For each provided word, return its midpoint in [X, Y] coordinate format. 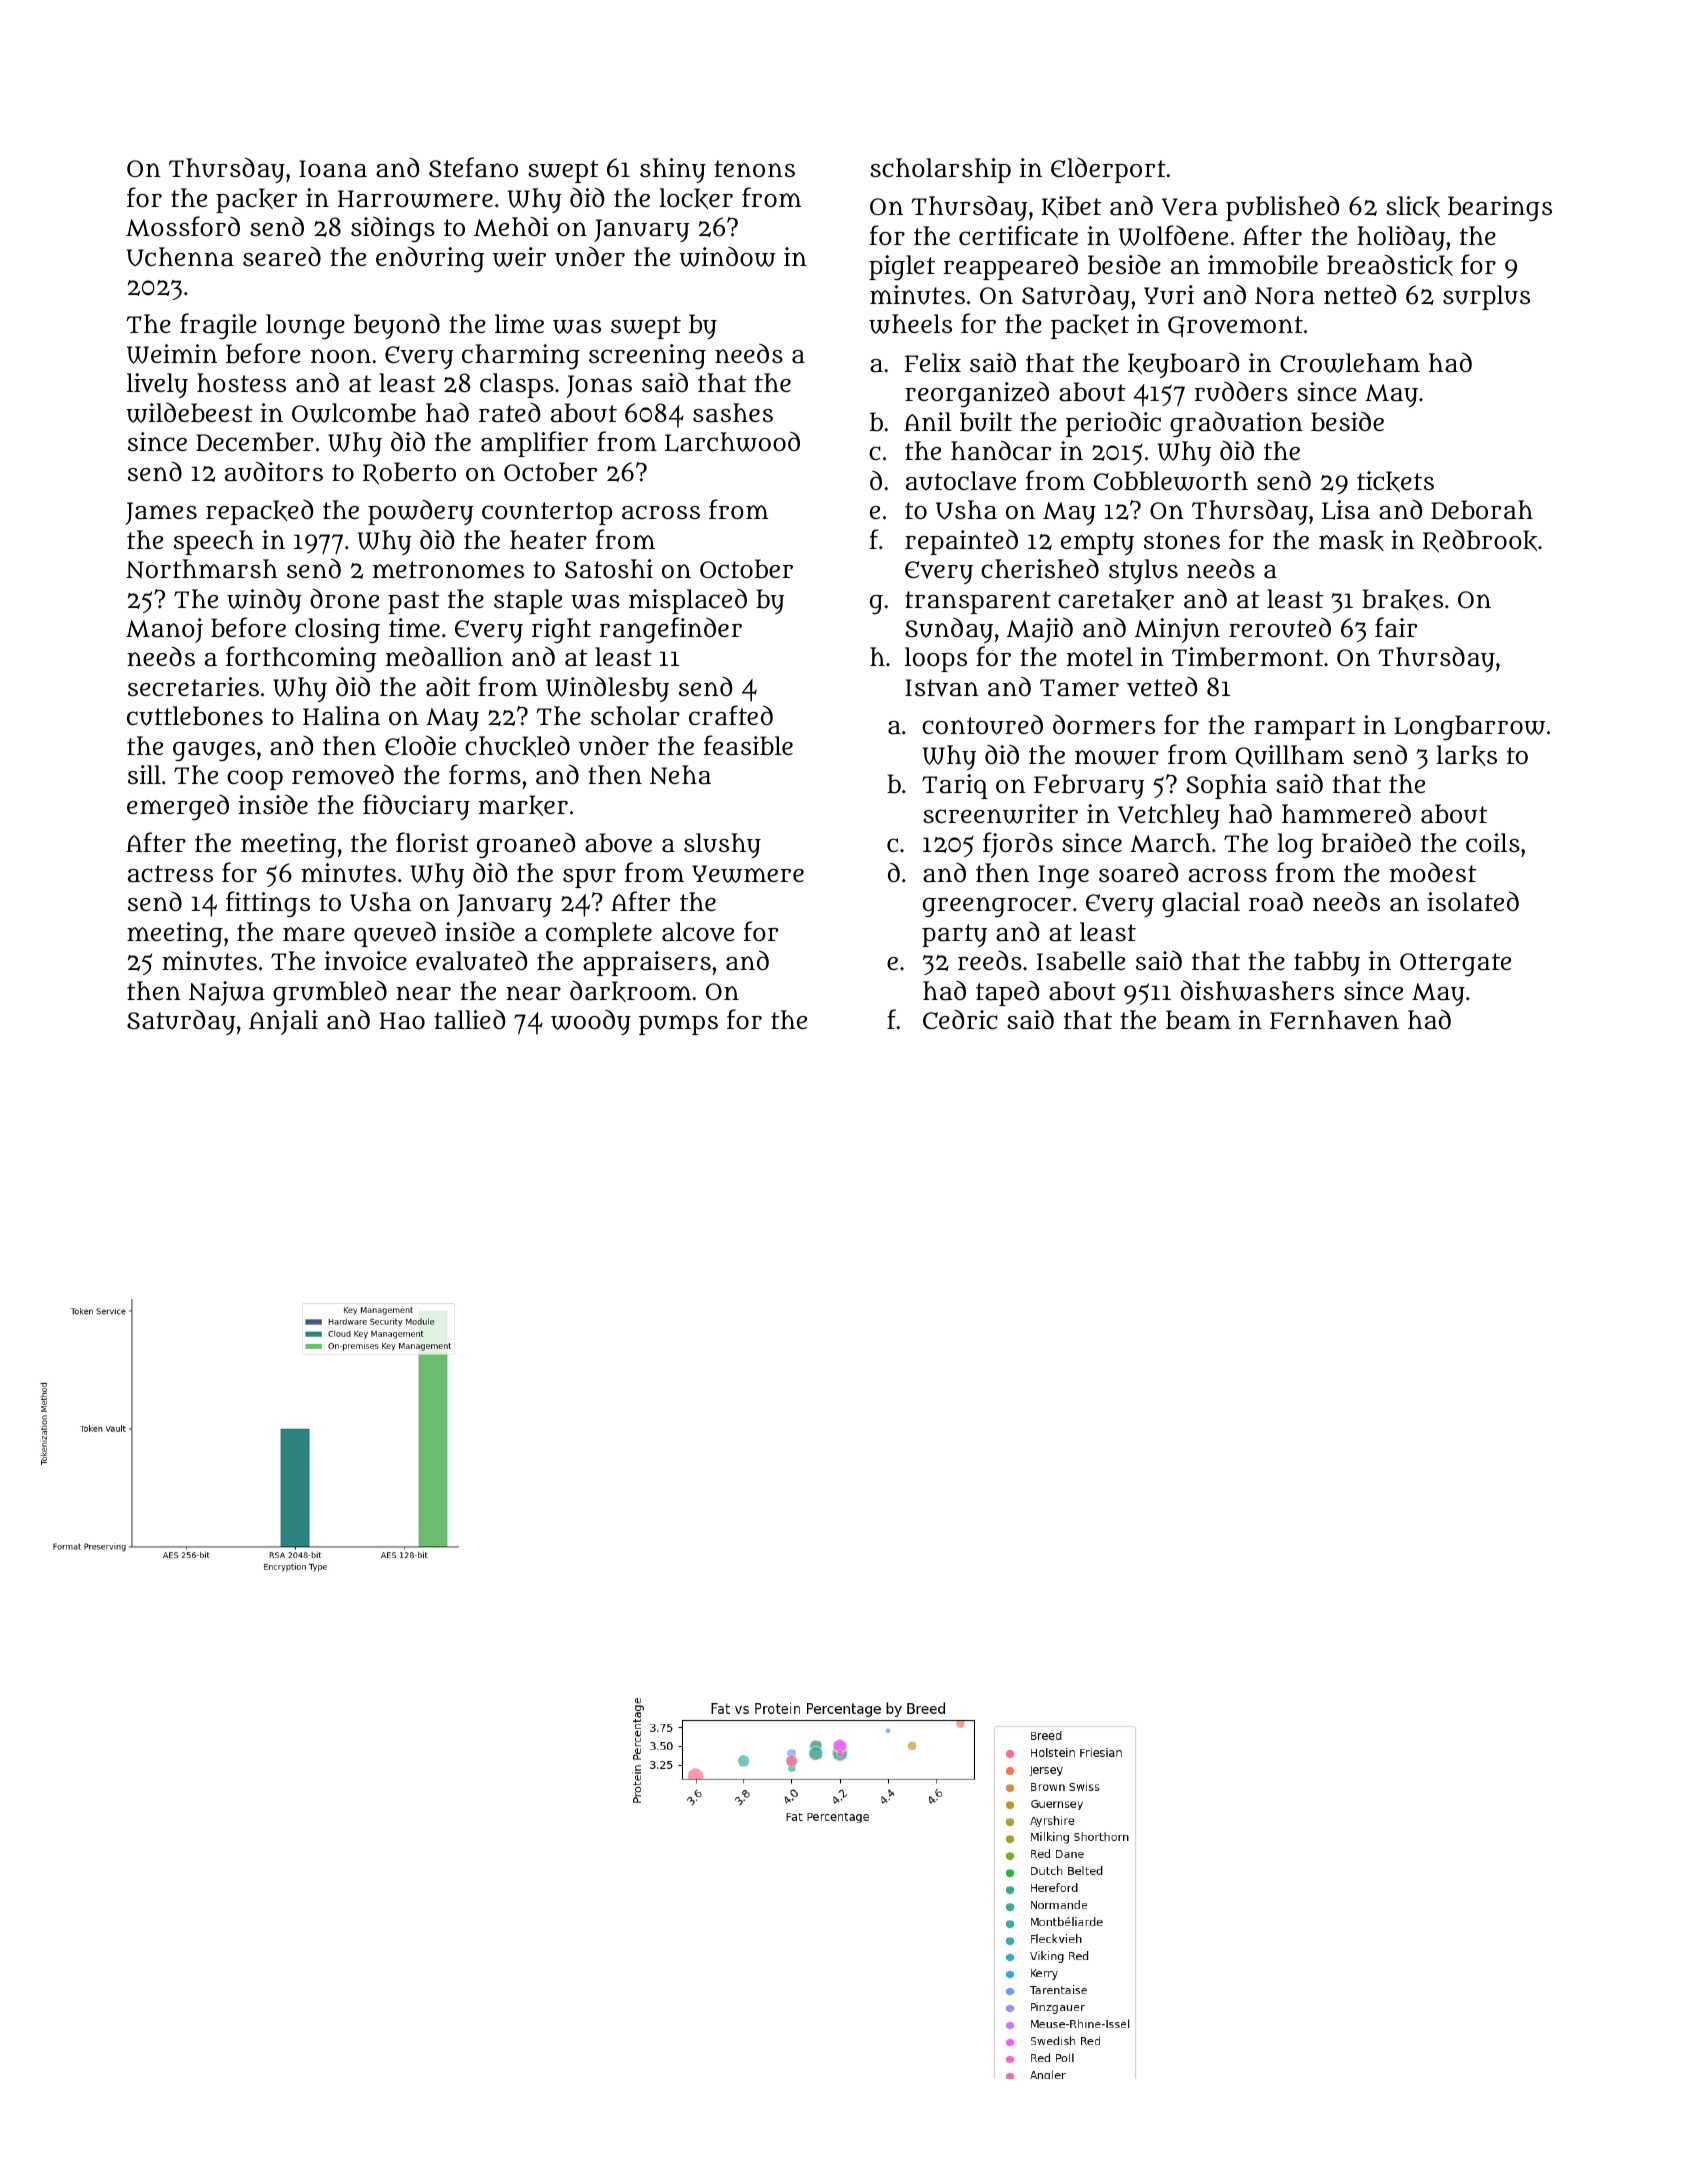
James [161, 513]
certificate [1018, 235]
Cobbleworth [1171, 481]
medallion [444, 657]
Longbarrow [1469, 728]
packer [256, 200]
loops [936, 659]
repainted [961, 542]
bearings [1500, 209]
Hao [402, 1021]
